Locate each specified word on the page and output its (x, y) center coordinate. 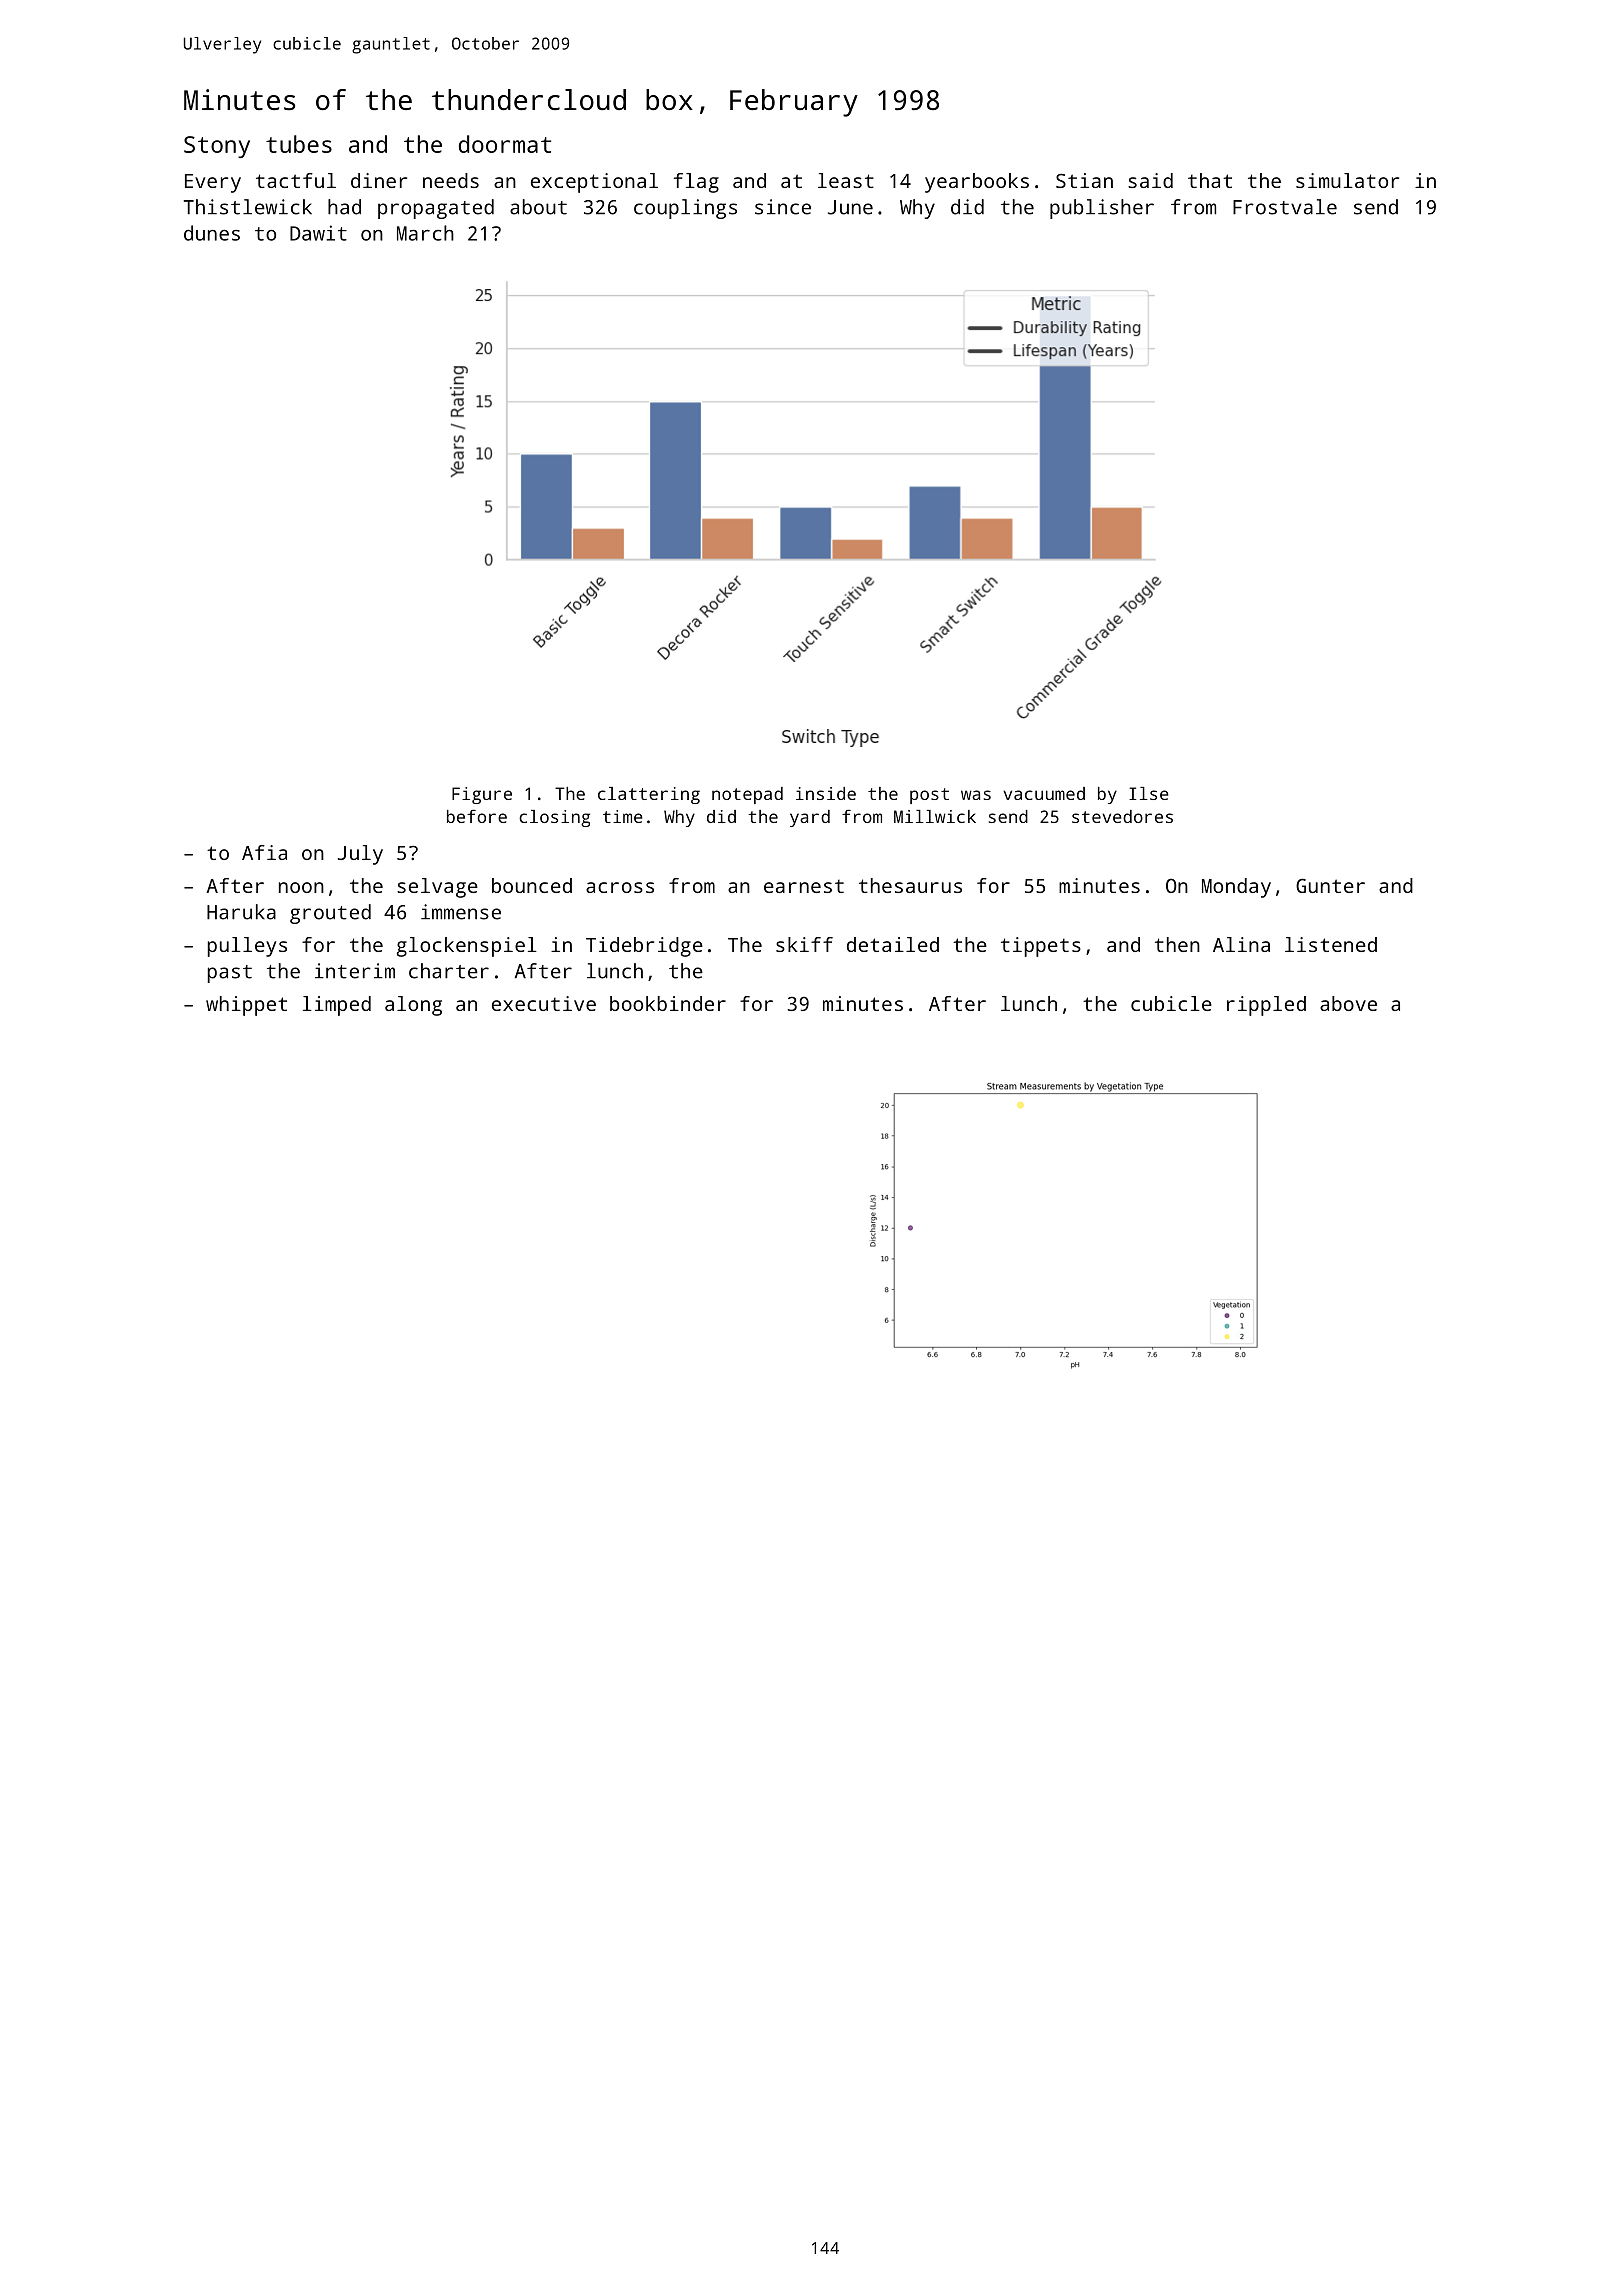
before (477, 816)
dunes (212, 233)
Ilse (1149, 793)
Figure (482, 795)
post (929, 796)
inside (826, 793)
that (1210, 180)
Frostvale (1285, 207)
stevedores (1122, 816)
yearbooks (977, 183)
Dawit (318, 233)
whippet (246, 1006)
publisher (1102, 209)
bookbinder (668, 1003)
